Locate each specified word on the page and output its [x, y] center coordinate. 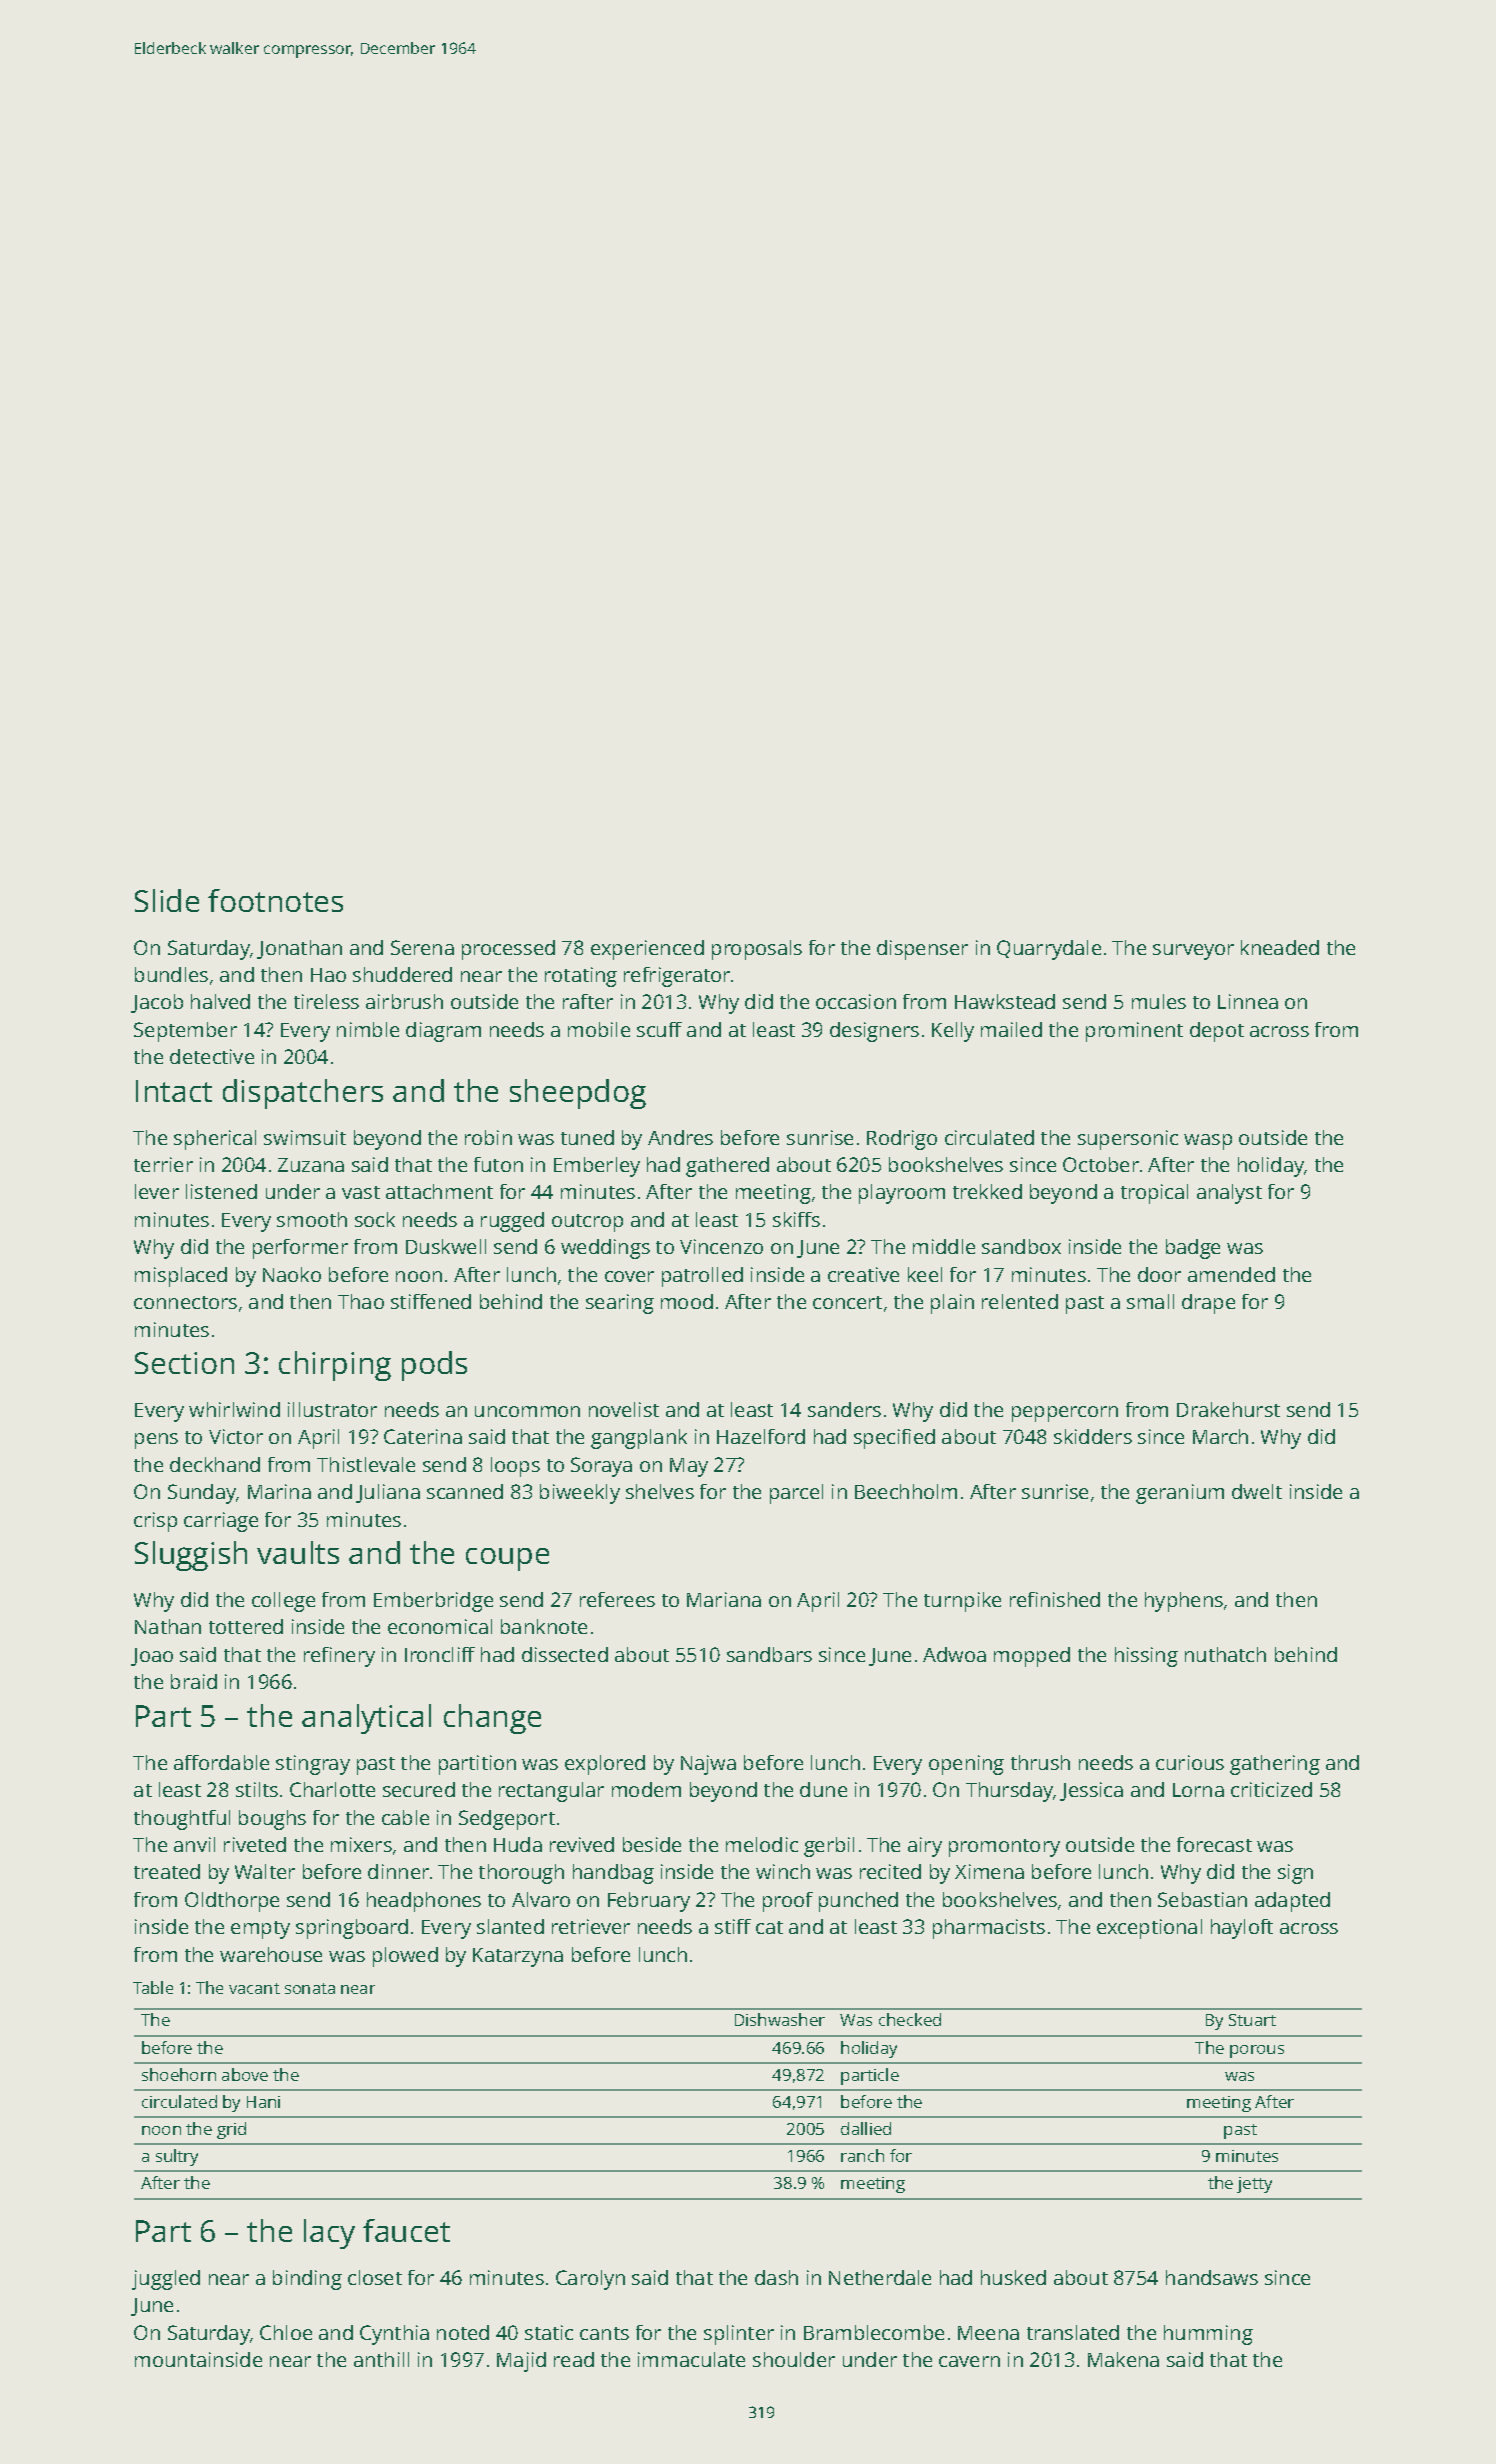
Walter [265, 1871]
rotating [581, 977]
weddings [605, 1249]
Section [184, 1363]
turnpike [962, 1602]
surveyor [1193, 952]
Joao [152, 1657]
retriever [591, 1926]
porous [1257, 2051]
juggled [166, 2280]
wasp [1208, 1142]
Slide [167, 900]
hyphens [1184, 1602]
